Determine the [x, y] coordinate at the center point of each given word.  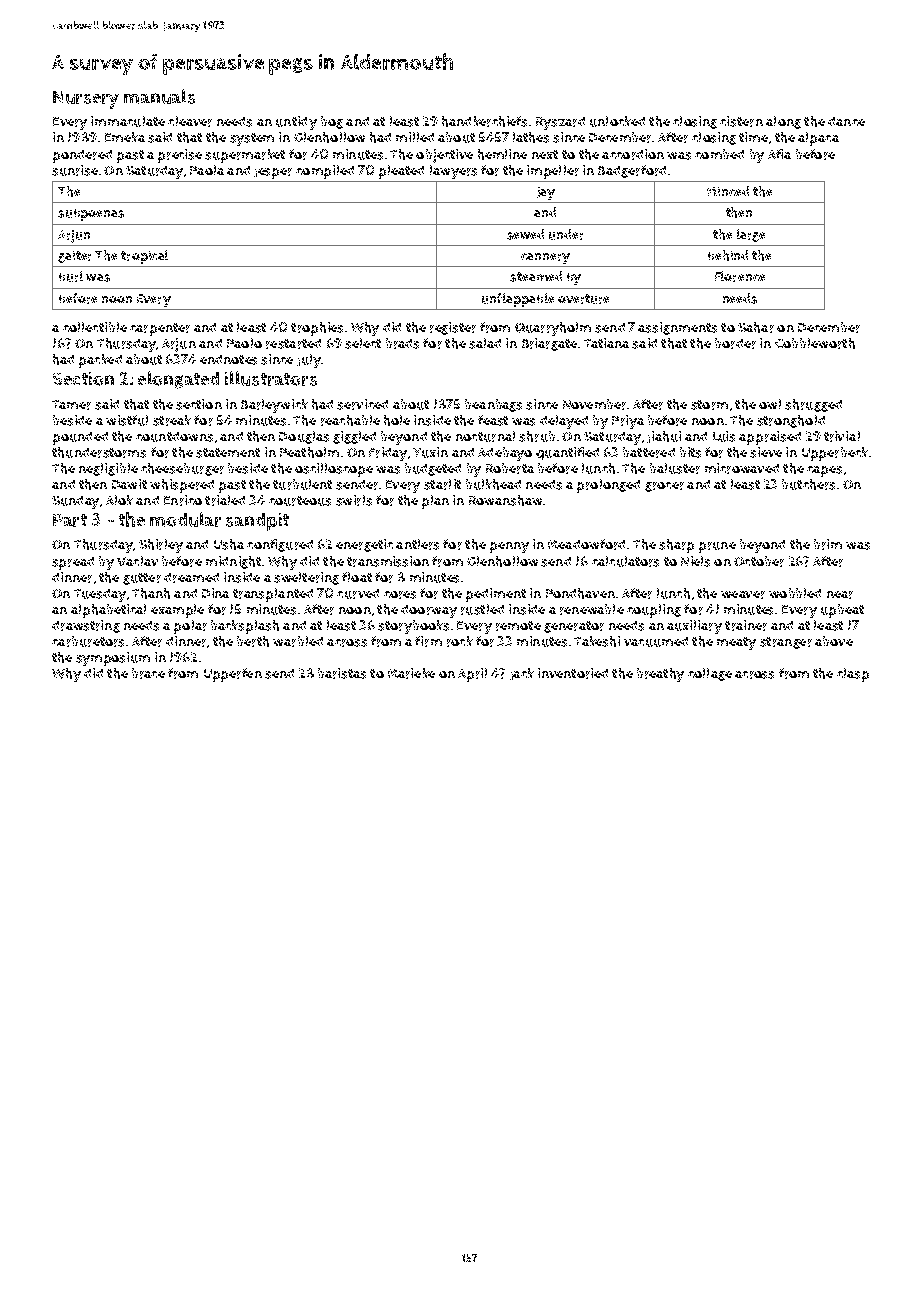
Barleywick [274, 406]
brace [148, 673]
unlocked [617, 121]
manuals [159, 96]
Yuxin [430, 452]
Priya [628, 422]
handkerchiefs [484, 121]
